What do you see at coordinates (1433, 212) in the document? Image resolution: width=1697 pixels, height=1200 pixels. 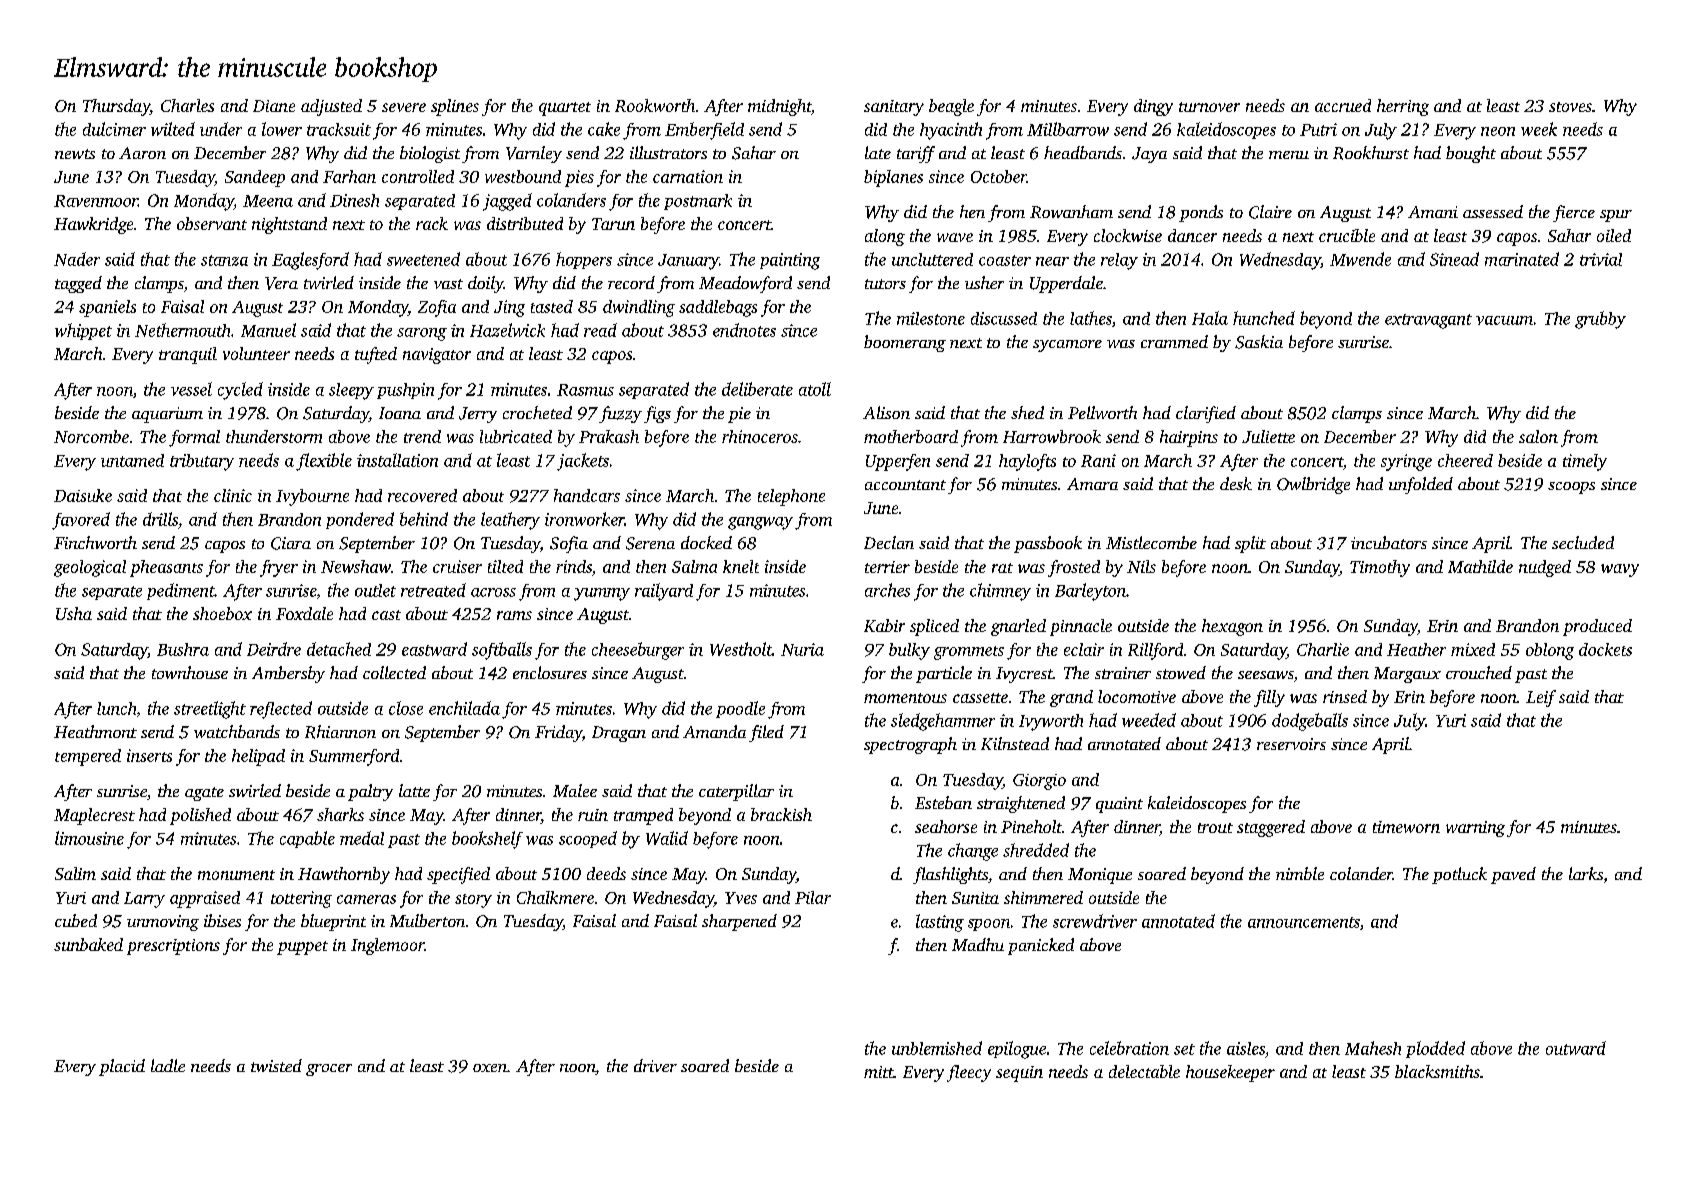 I see `Amani` at bounding box center [1433, 212].
